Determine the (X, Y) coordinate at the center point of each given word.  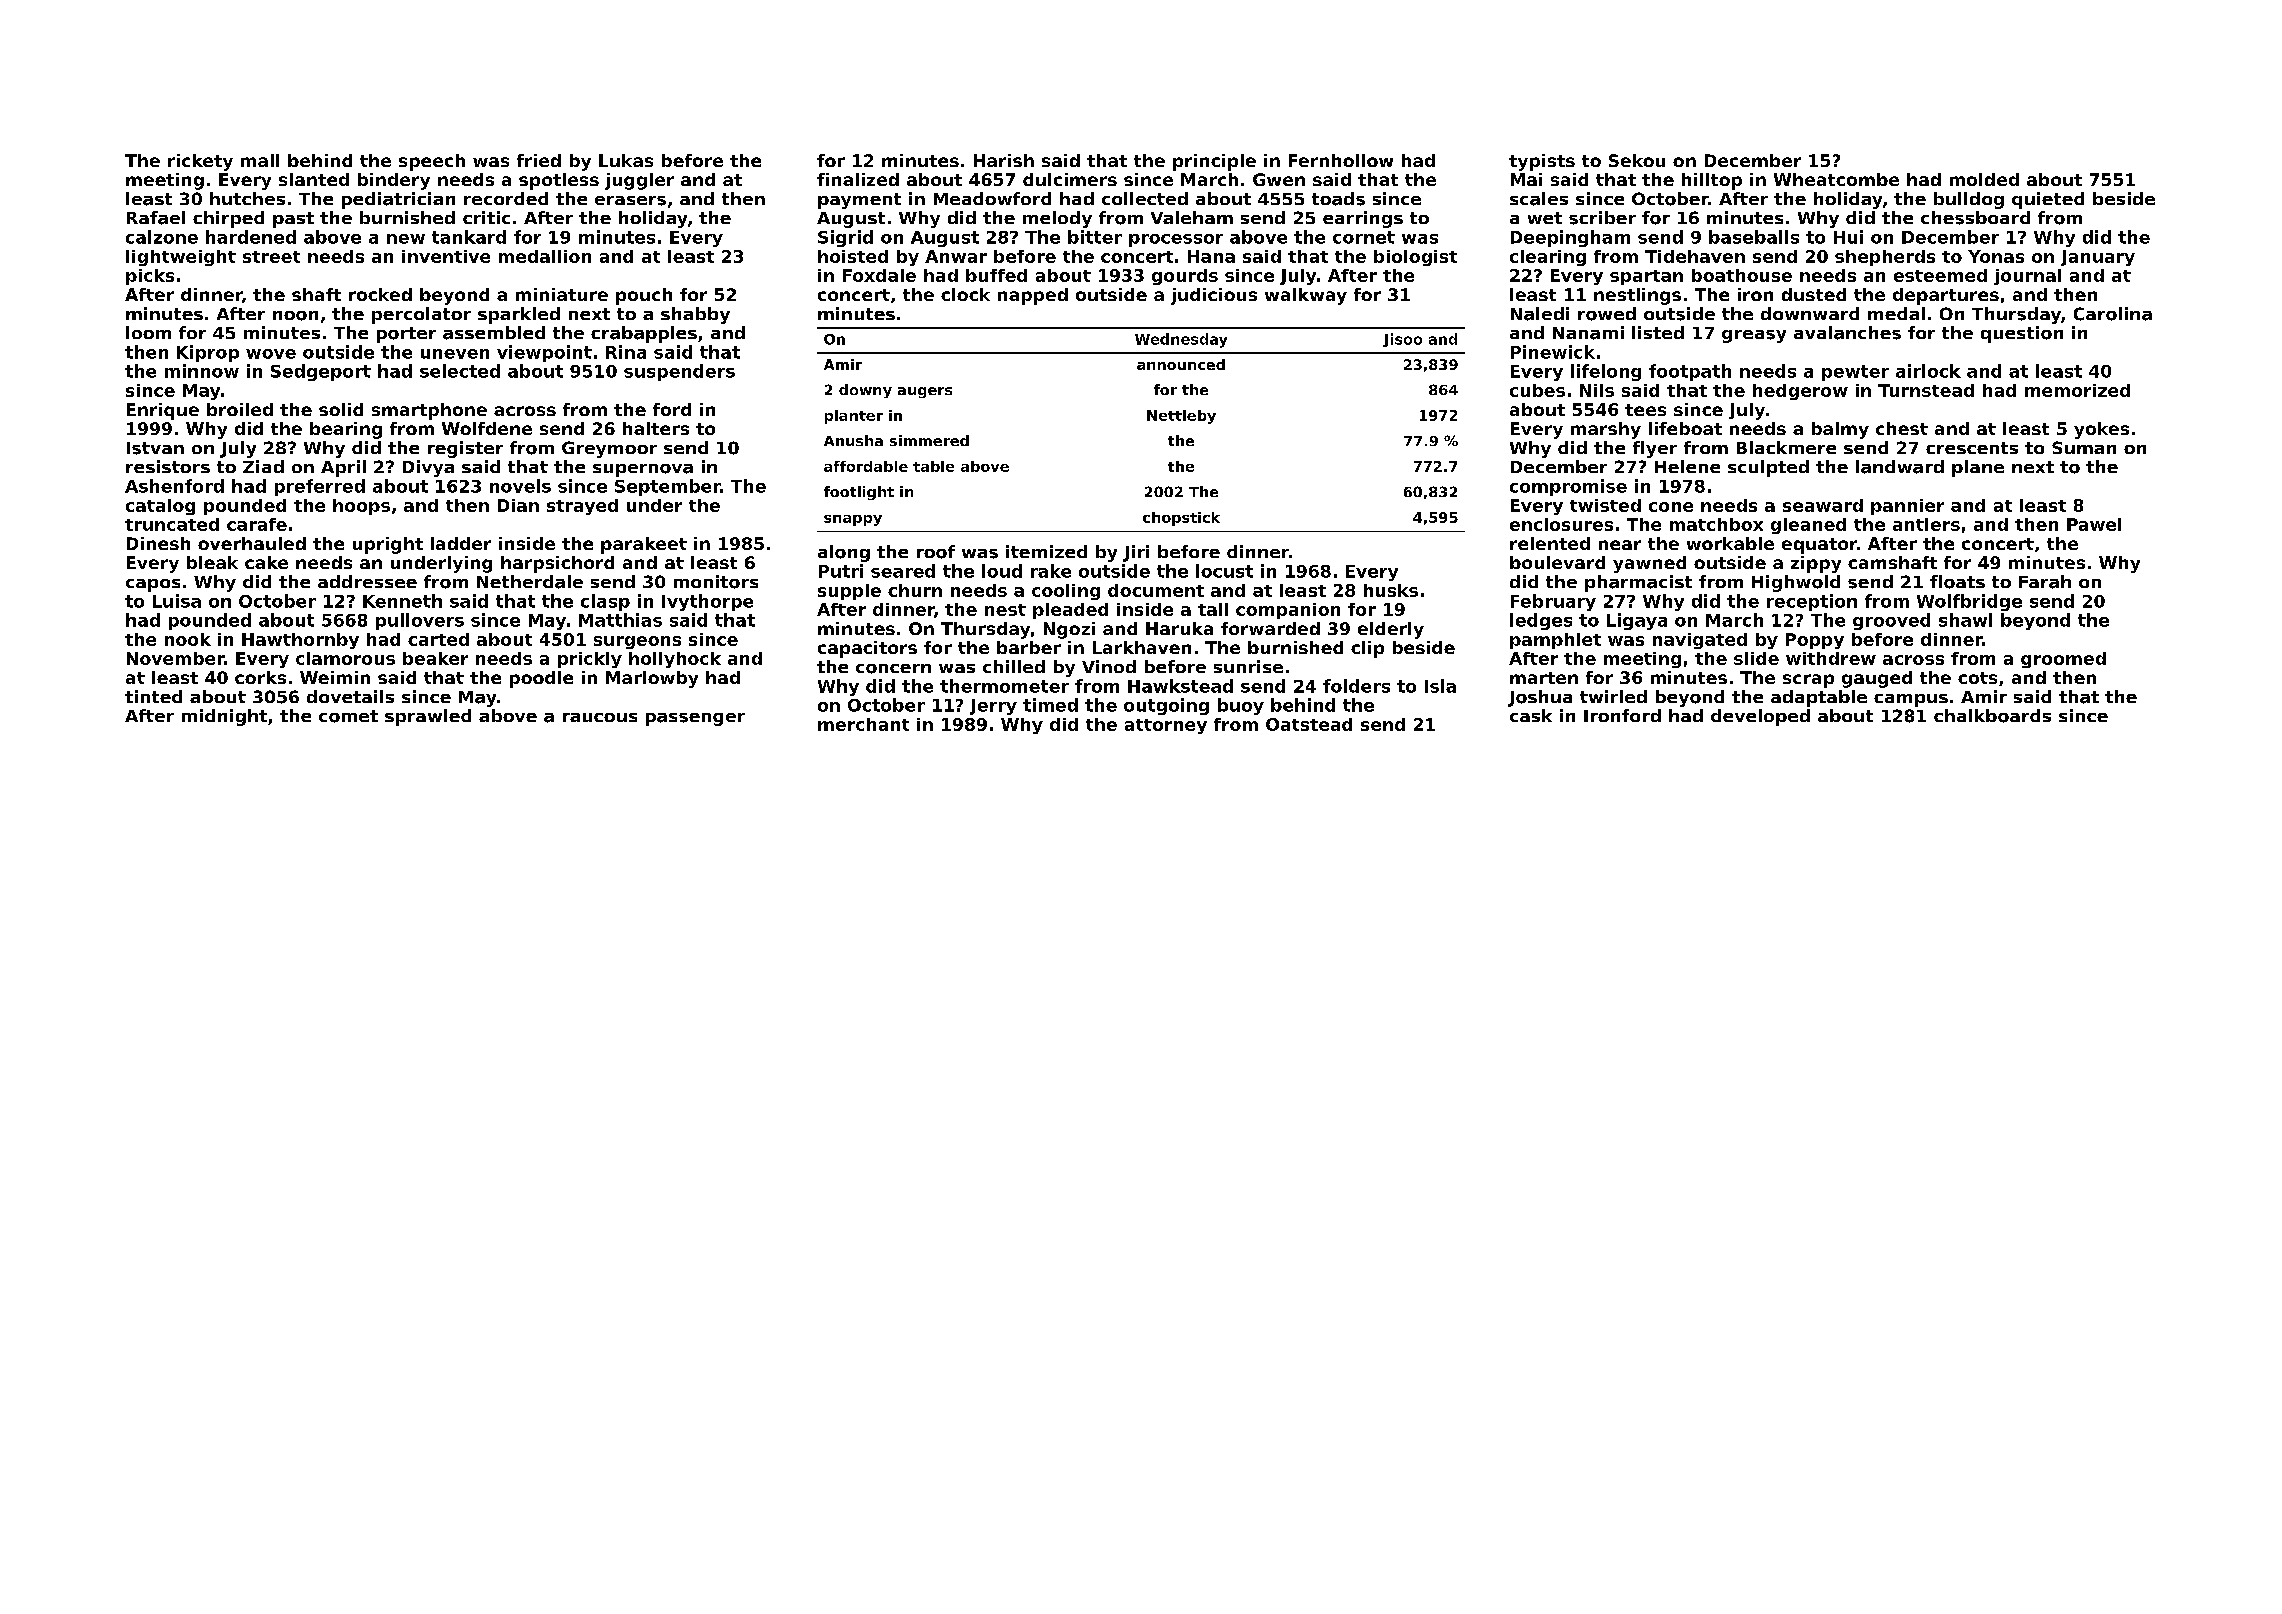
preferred (320, 487)
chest (1902, 428)
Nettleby (1181, 417)
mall (260, 160)
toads (1338, 199)
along (844, 553)
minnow (202, 371)
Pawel (2094, 524)
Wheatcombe (1836, 179)
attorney (1166, 726)
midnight (224, 717)
